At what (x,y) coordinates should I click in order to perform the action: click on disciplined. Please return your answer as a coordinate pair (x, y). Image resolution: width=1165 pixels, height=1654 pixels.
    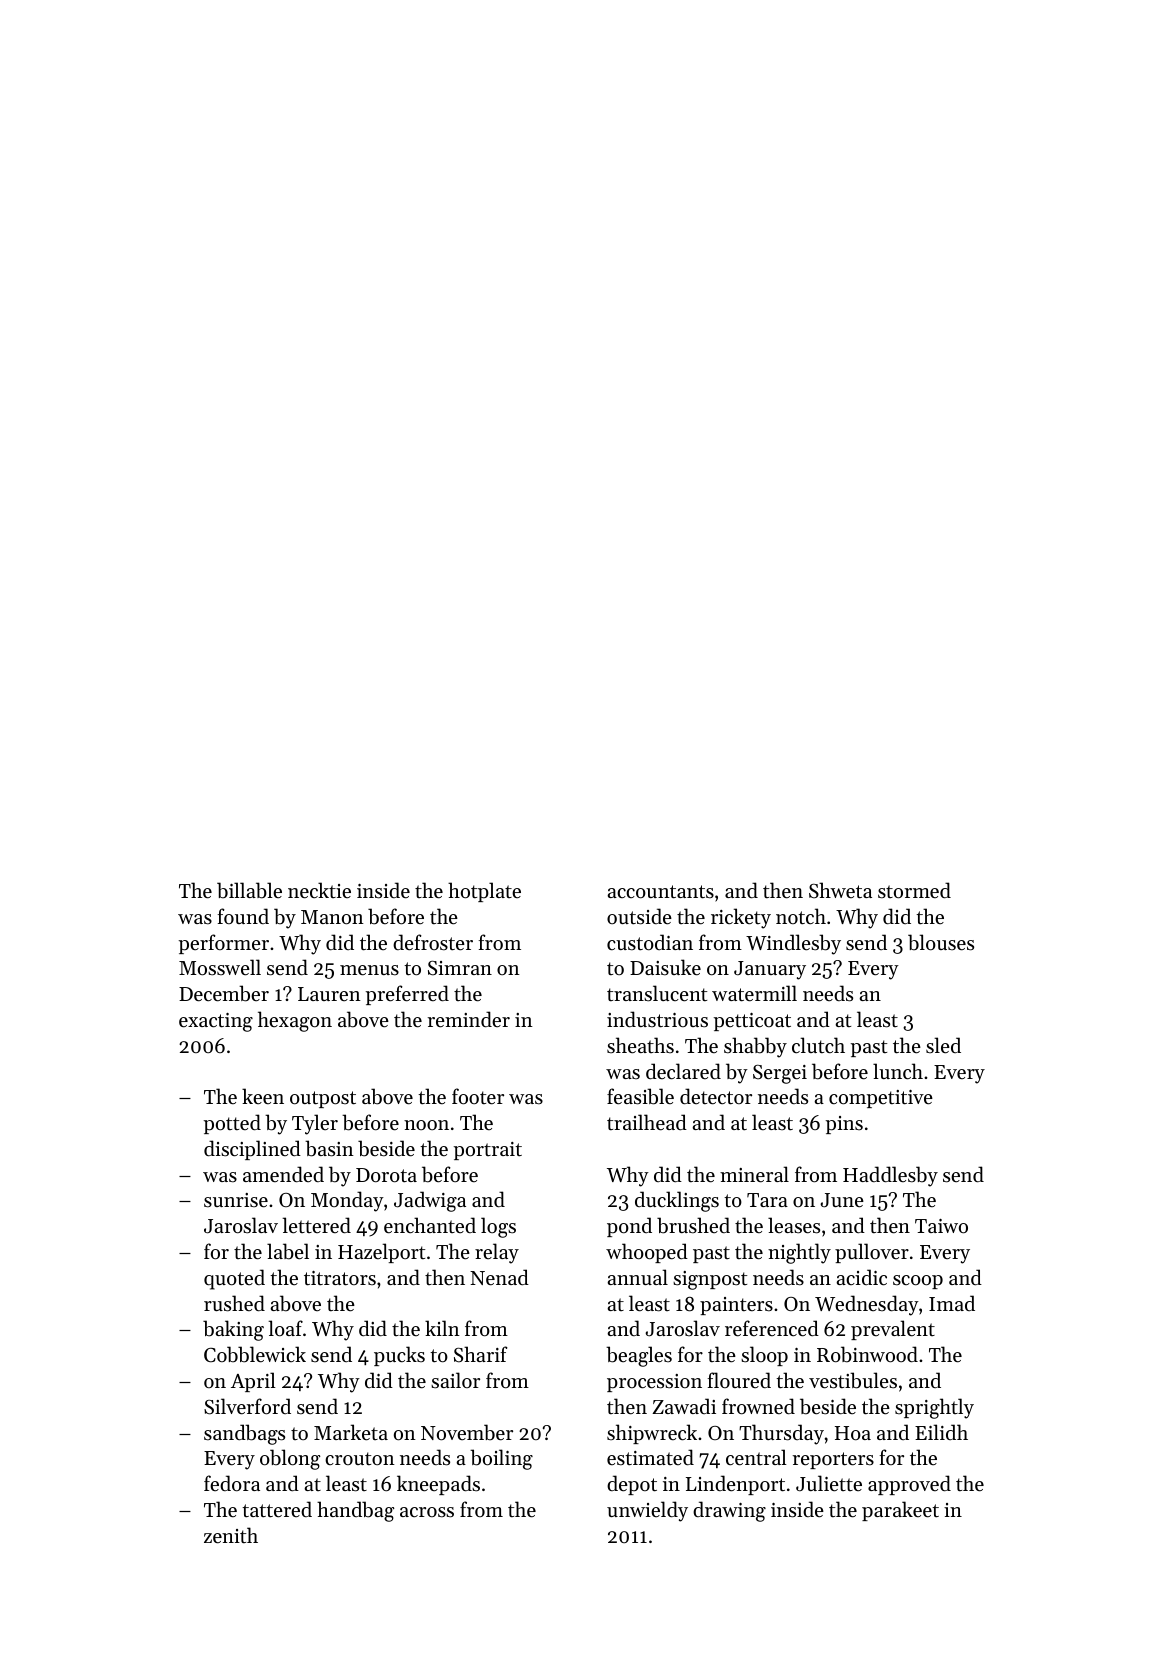
    Looking at the image, I should click on (252, 1150).
